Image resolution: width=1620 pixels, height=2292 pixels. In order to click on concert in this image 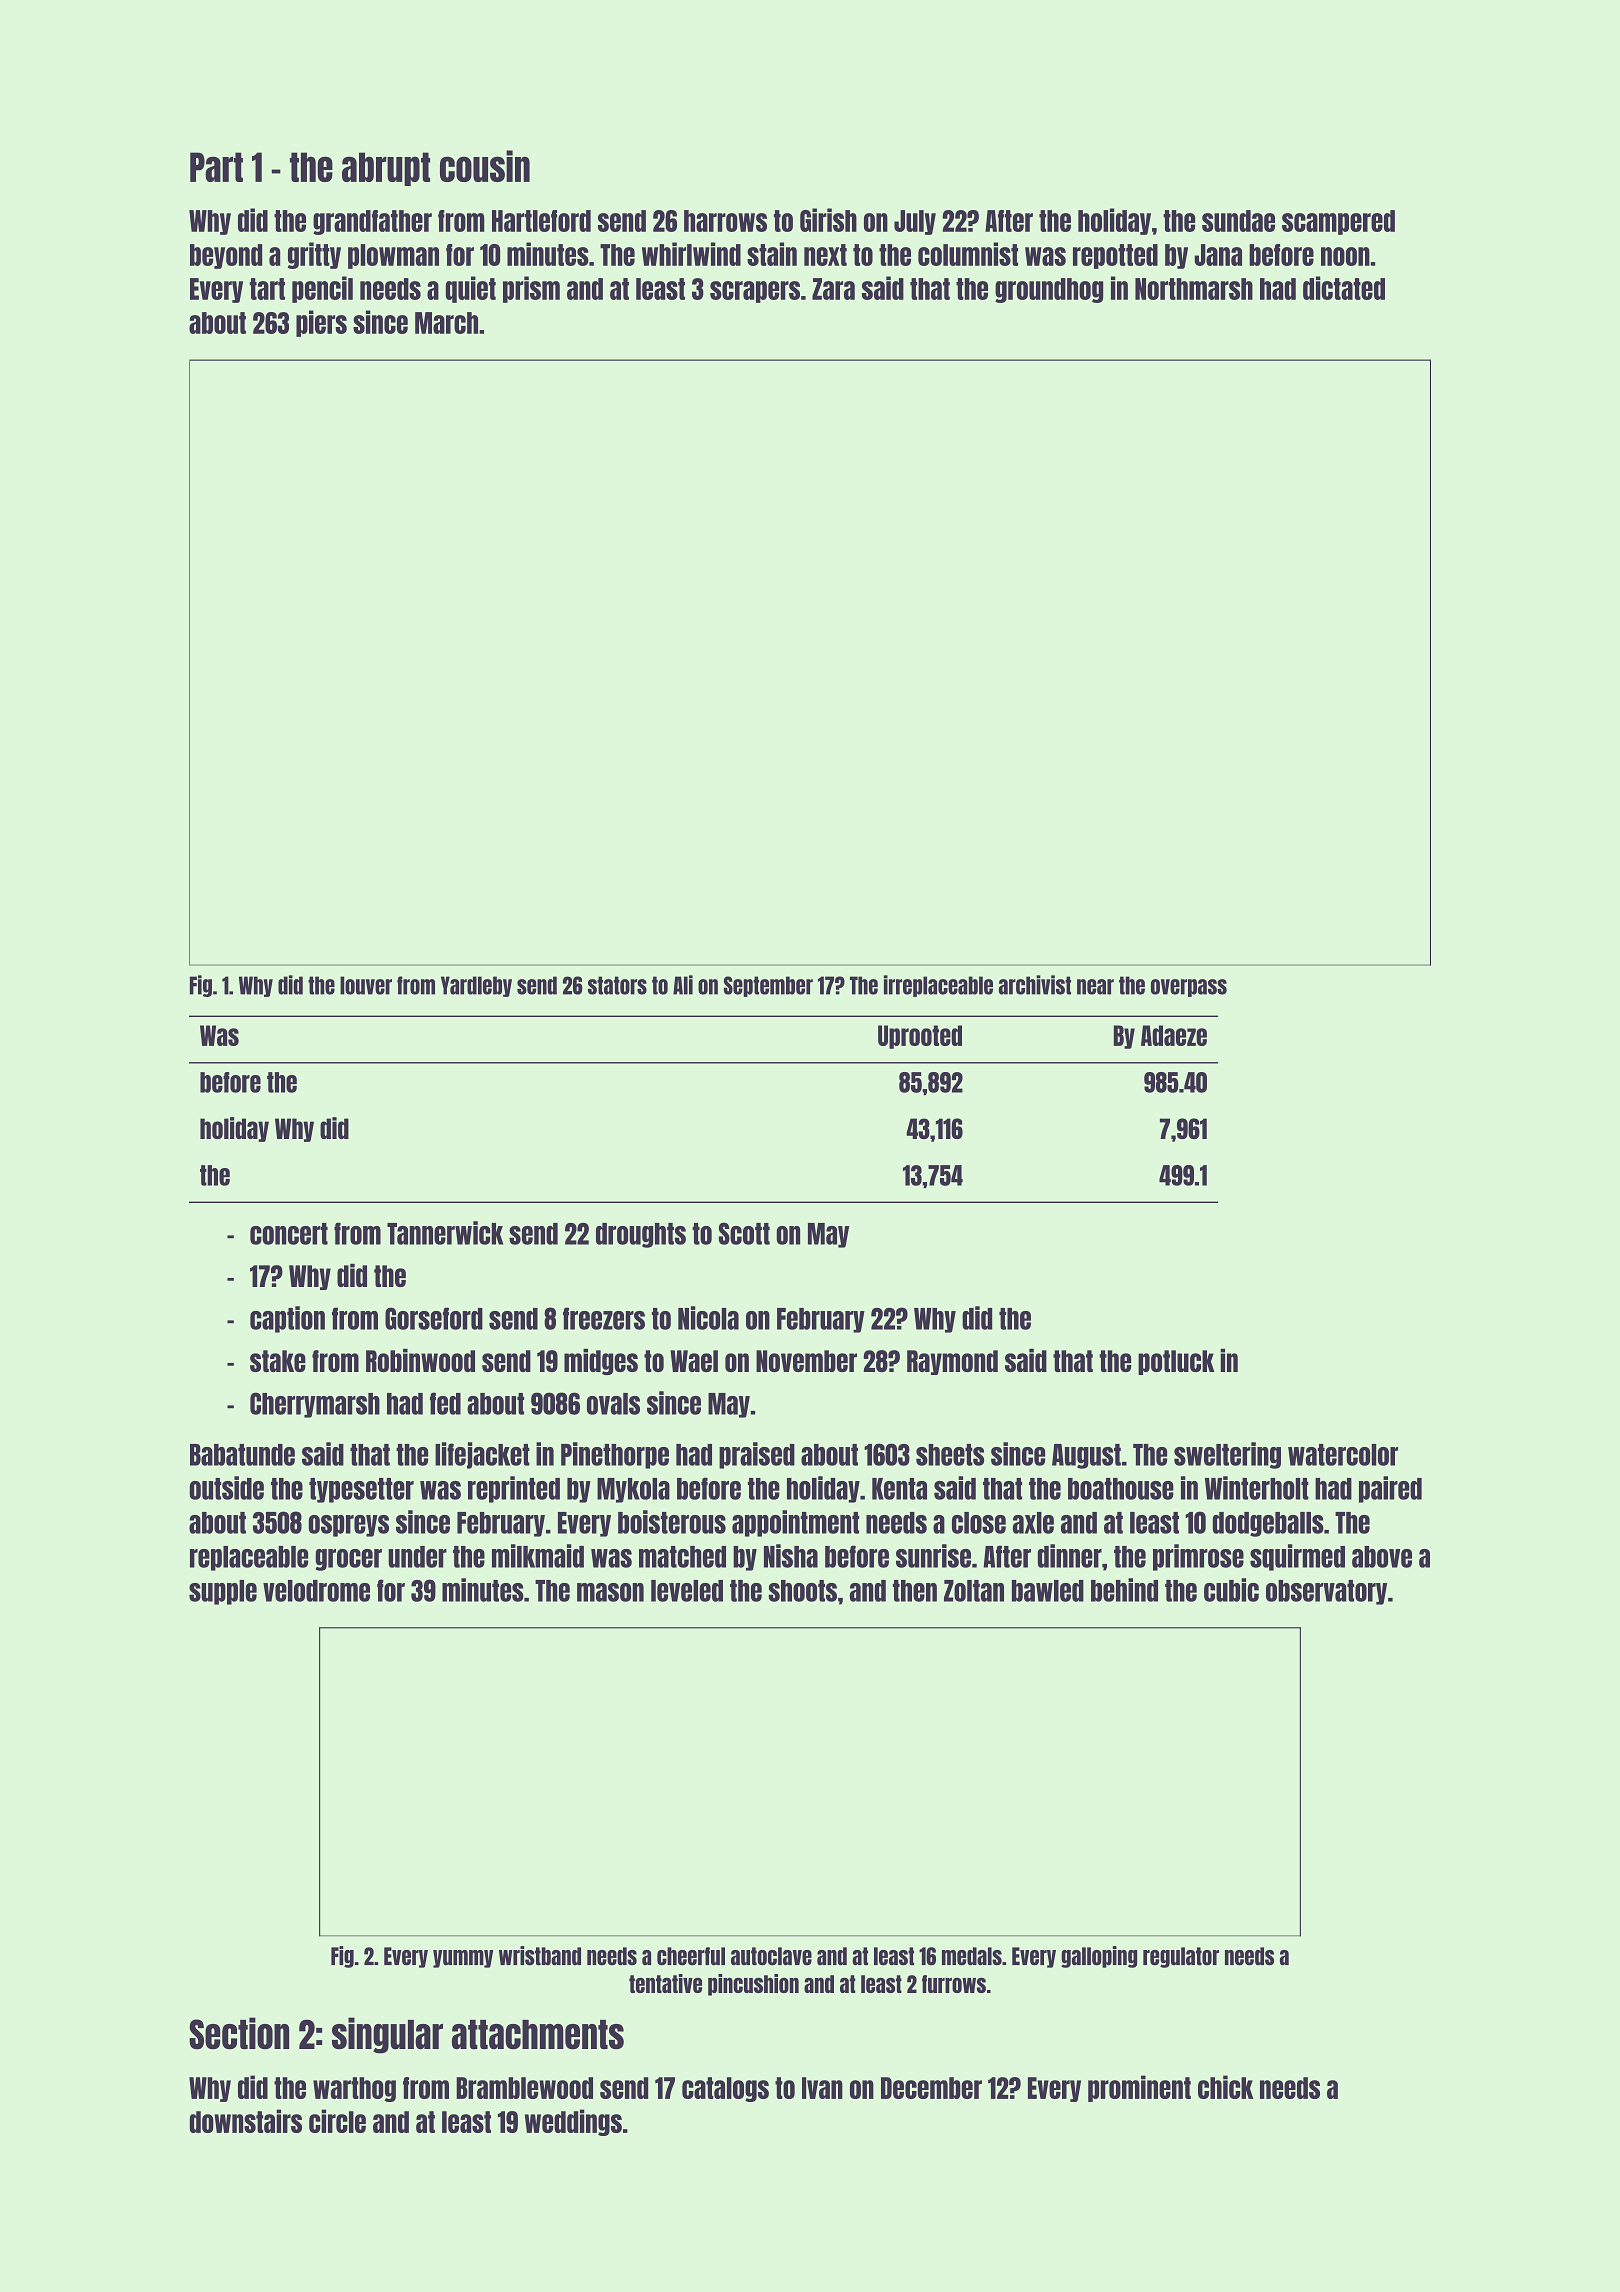, I will do `click(289, 1234)`.
